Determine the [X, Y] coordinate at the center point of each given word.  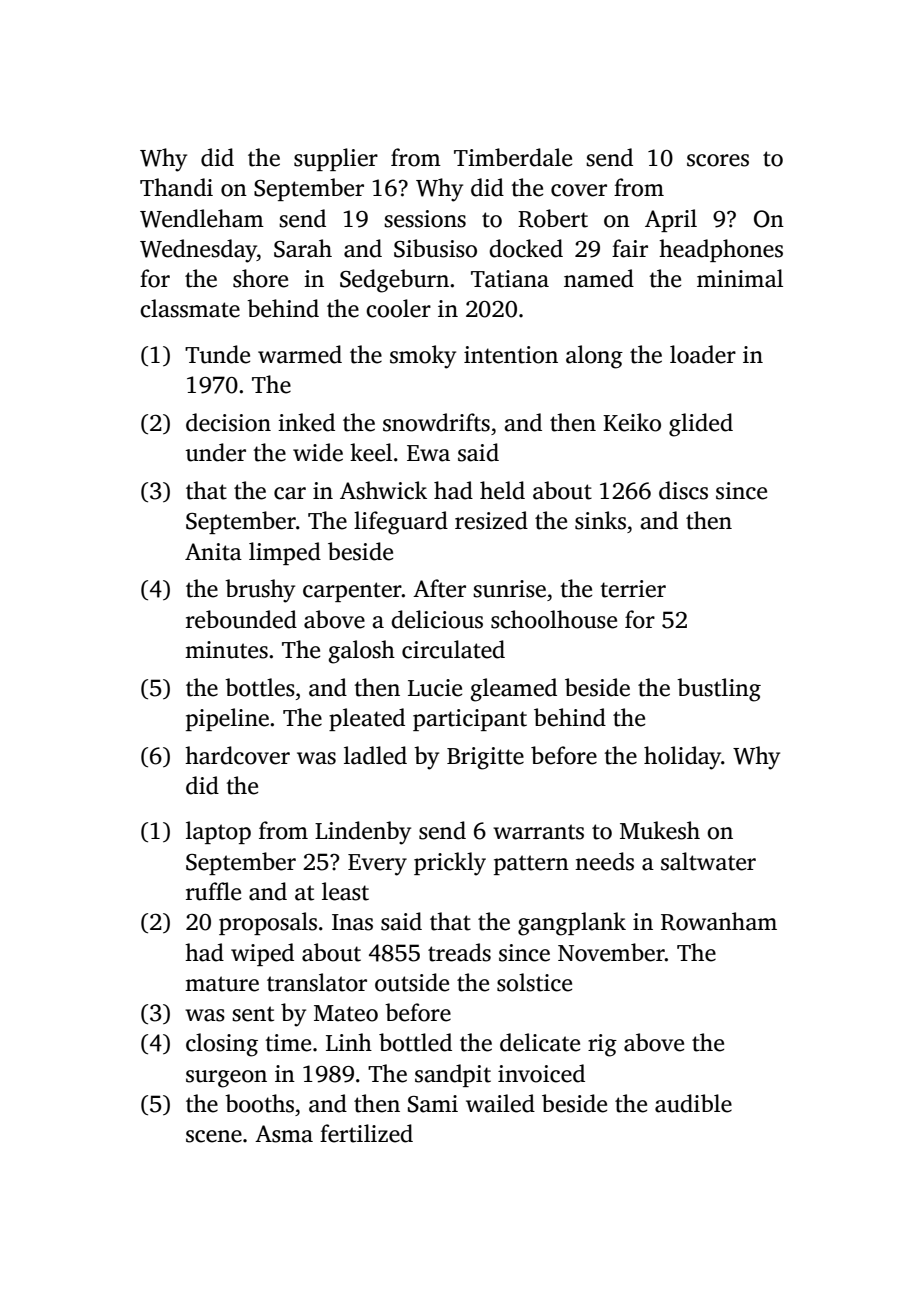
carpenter [352, 592]
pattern [531, 865]
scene [214, 1136]
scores [718, 160]
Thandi [176, 187]
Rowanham [719, 921]
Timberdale [513, 157]
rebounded [241, 619]
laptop [218, 832]
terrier [633, 589]
